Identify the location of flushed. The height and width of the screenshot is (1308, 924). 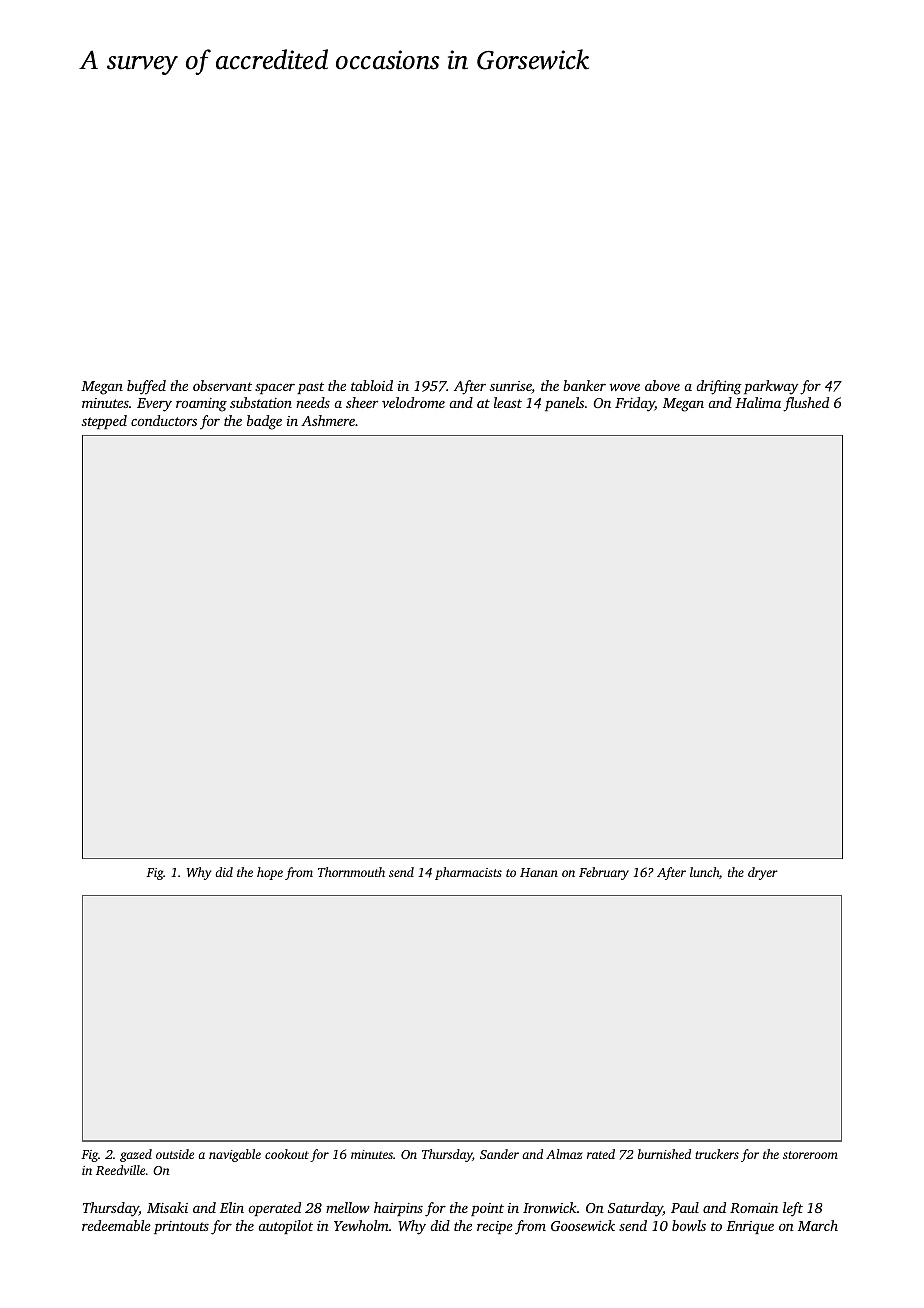
(806, 404).
